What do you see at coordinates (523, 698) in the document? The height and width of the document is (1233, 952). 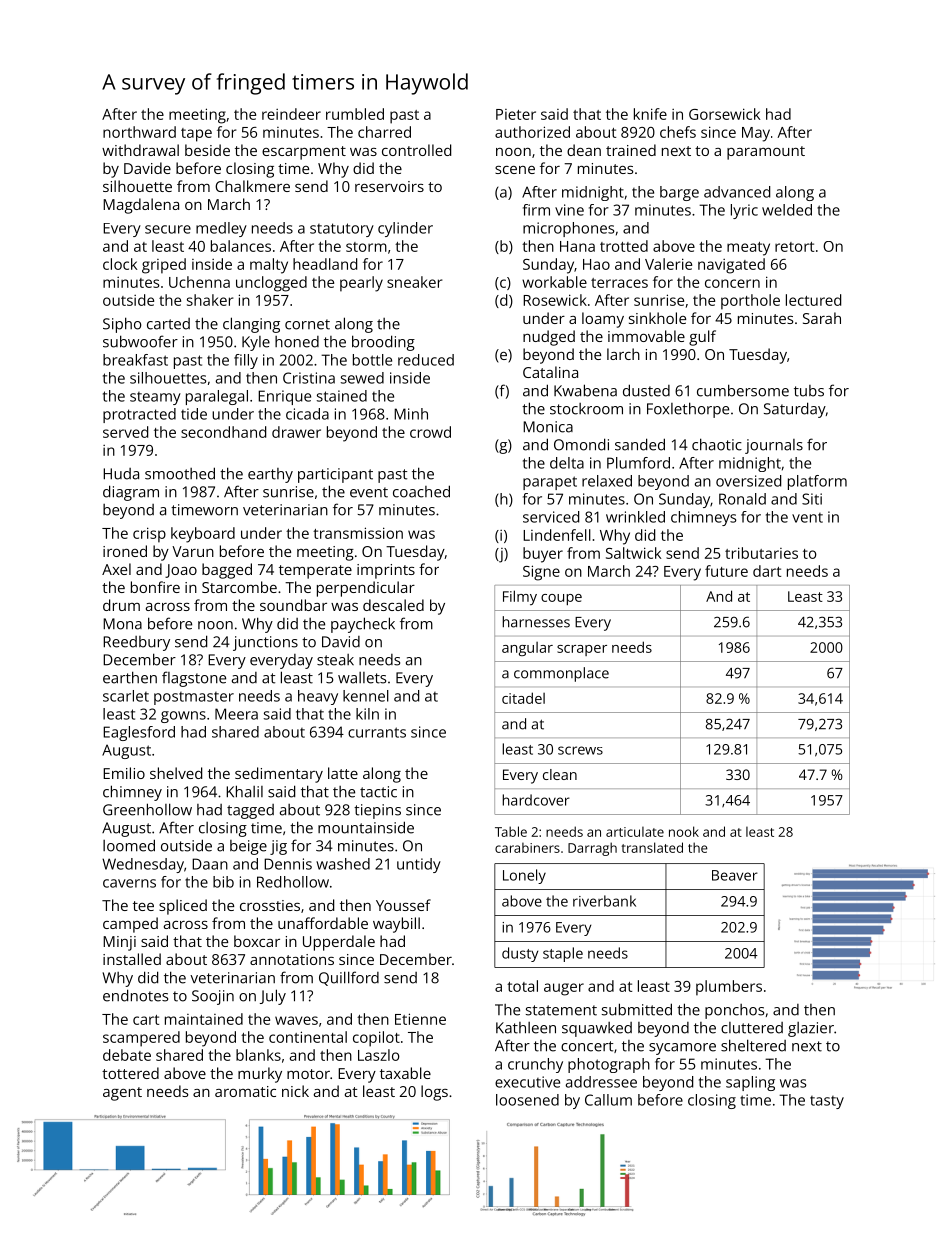 I see `citadel` at bounding box center [523, 698].
